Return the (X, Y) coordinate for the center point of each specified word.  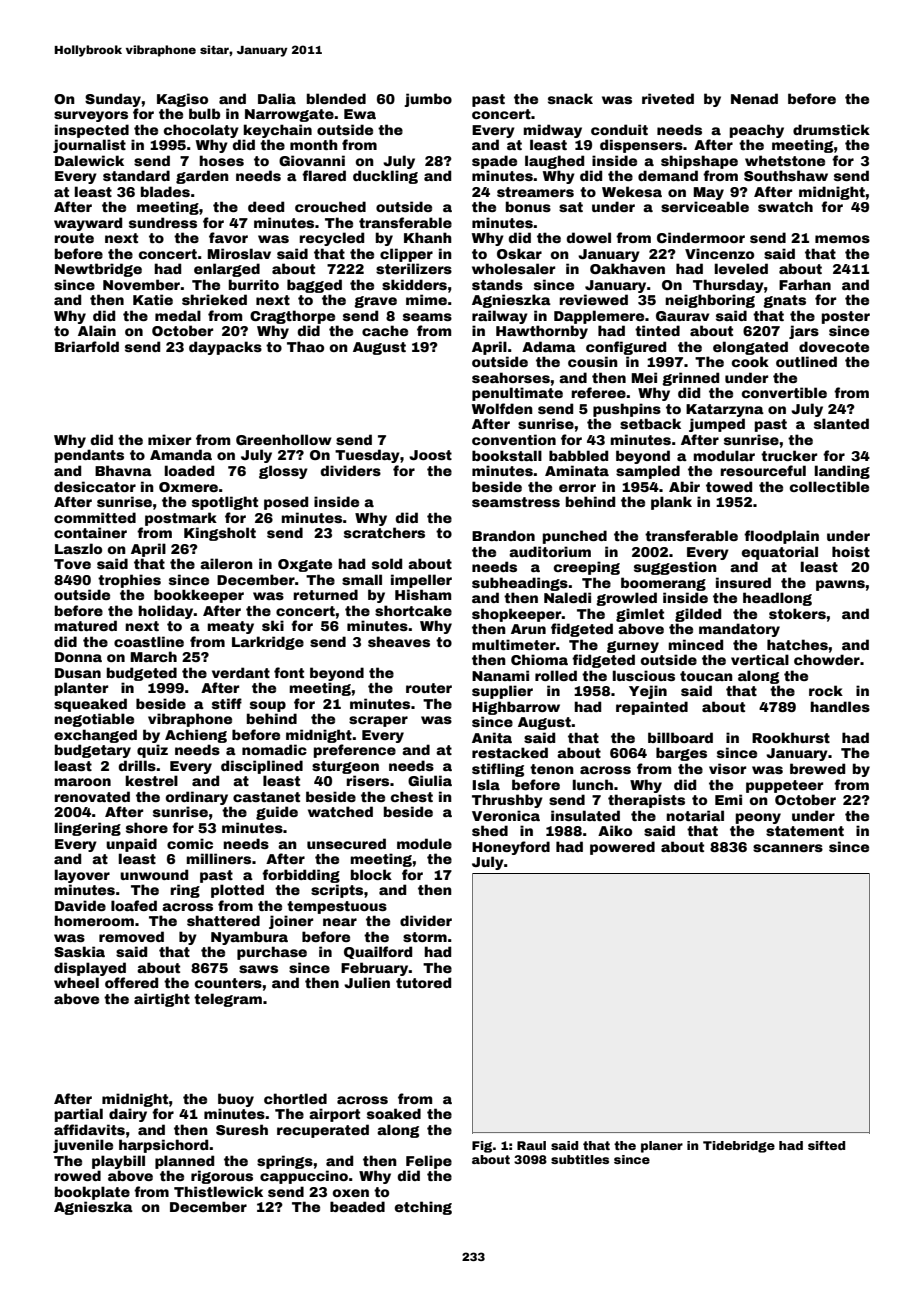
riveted (668, 98)
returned (325, 594)
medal (178, 315)
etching (423, 1208)
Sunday (113, 100)
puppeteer (784, 786)
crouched (330, 206)
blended (336, 98)
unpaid (131, 845)
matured (85, 625)
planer (662, 1147)
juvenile (83, 1146)
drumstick (831, 129)
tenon (552, 769)
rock (826, 690)
